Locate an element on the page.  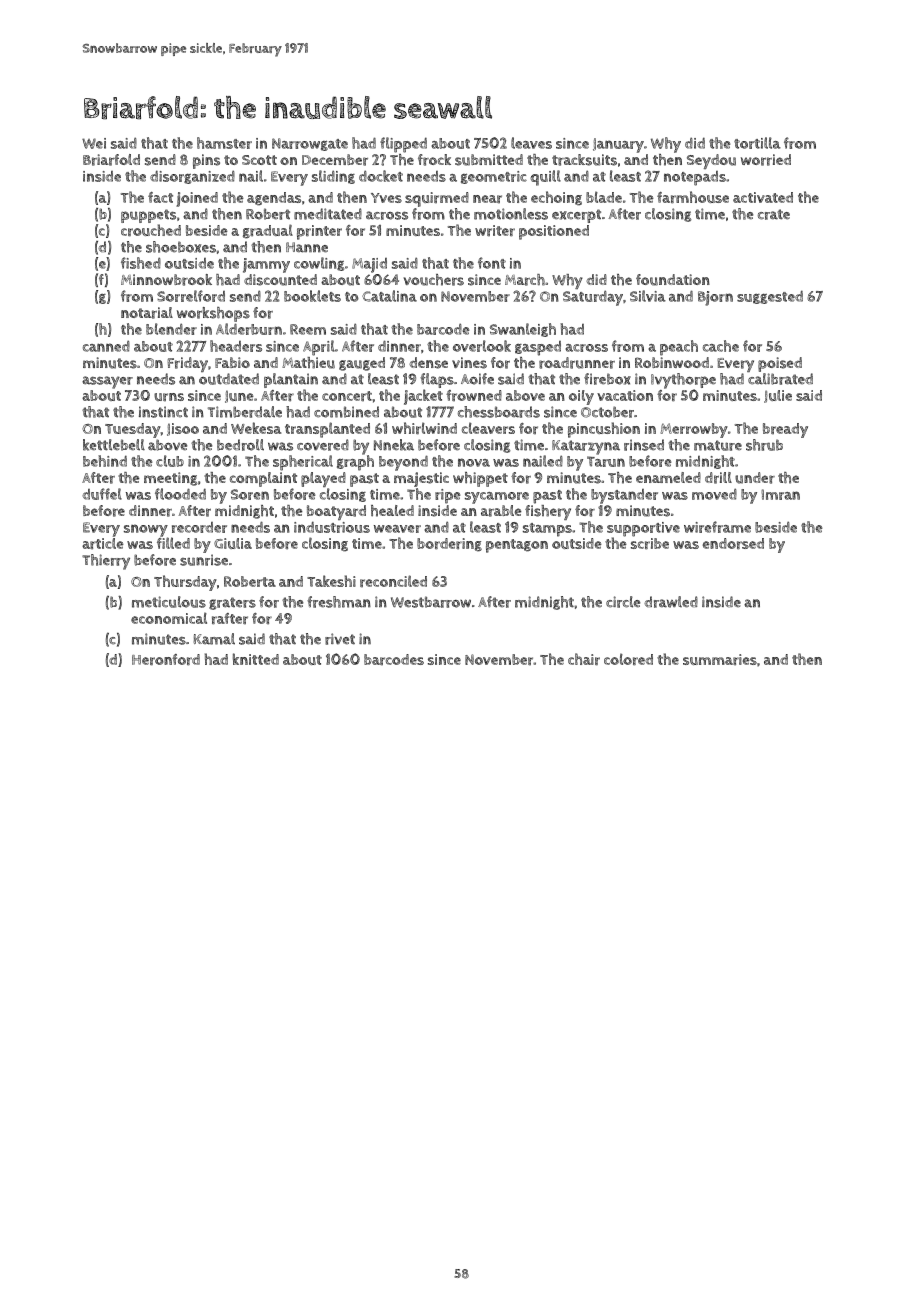
kettlebell is located at coordinates (114, 445).
